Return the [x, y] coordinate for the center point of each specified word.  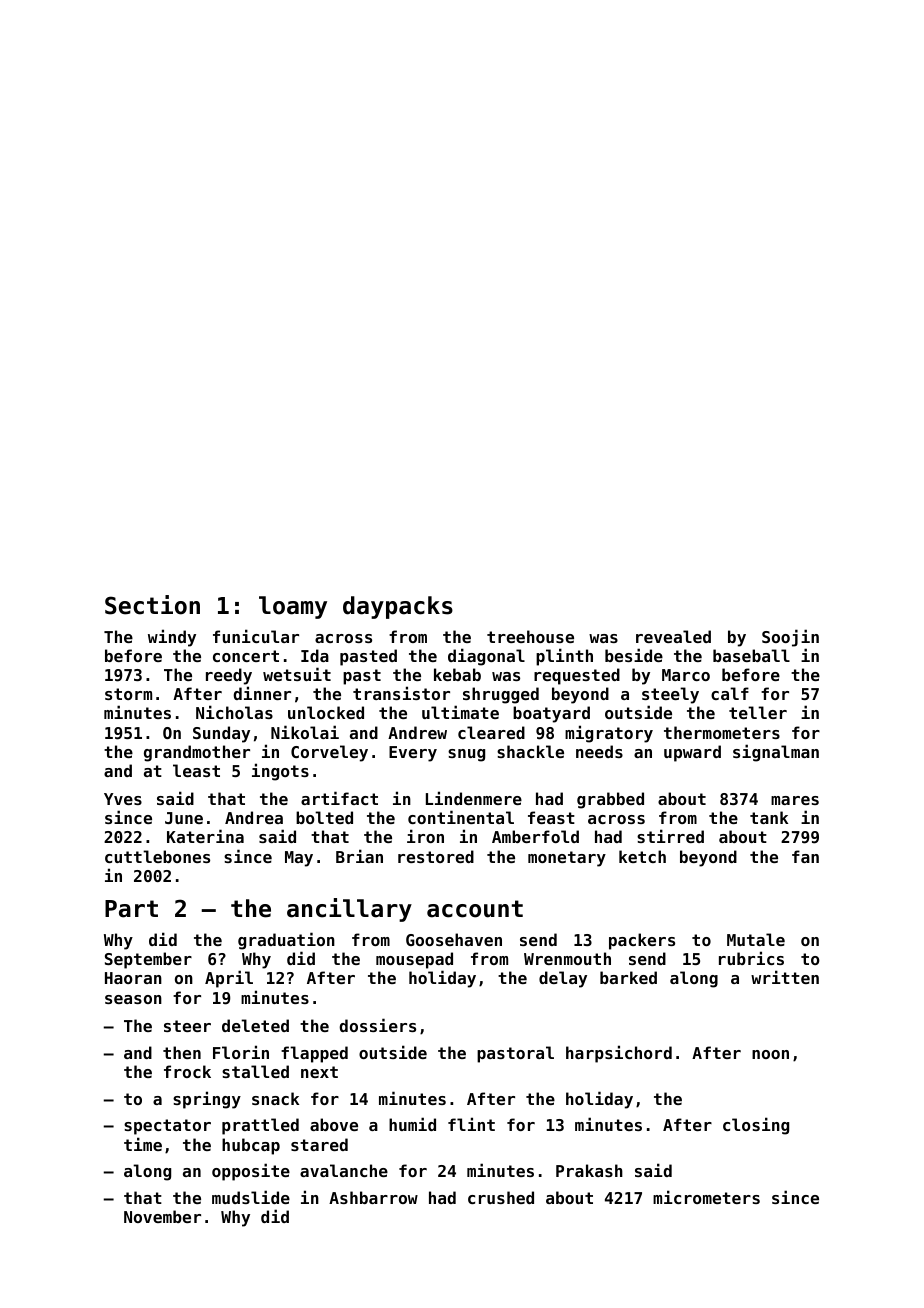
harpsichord [619, 1054]
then [182, 1052]
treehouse [530, 636]
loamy [293, 607]
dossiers [377, 1025]
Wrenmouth [567, 958]
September [148, 960]
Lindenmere [474, 798]
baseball [751, 655]
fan [805, 856]
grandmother [197, 753]
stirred [670, 836]
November [162, 1216]
